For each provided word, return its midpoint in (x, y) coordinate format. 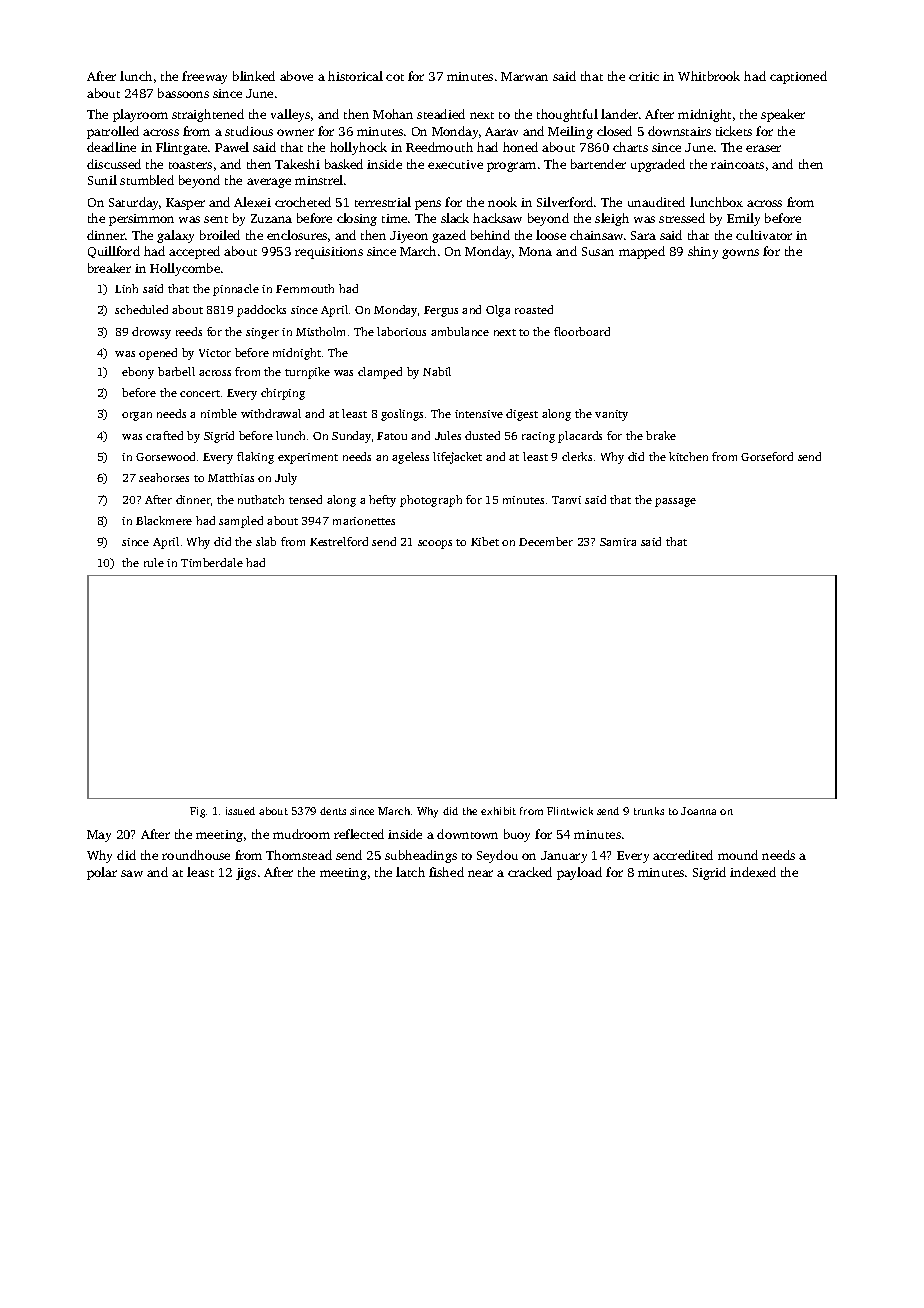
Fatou (392, 436)
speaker (783, 115)
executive (455, 164)
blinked (254, 76)
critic (644, 76)
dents (333, 811)
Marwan (524, 76)
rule (154, 562)
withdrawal (271, 413)
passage (675, 502)
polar (102, 873)
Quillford (114, 252)
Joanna (698, 811)
